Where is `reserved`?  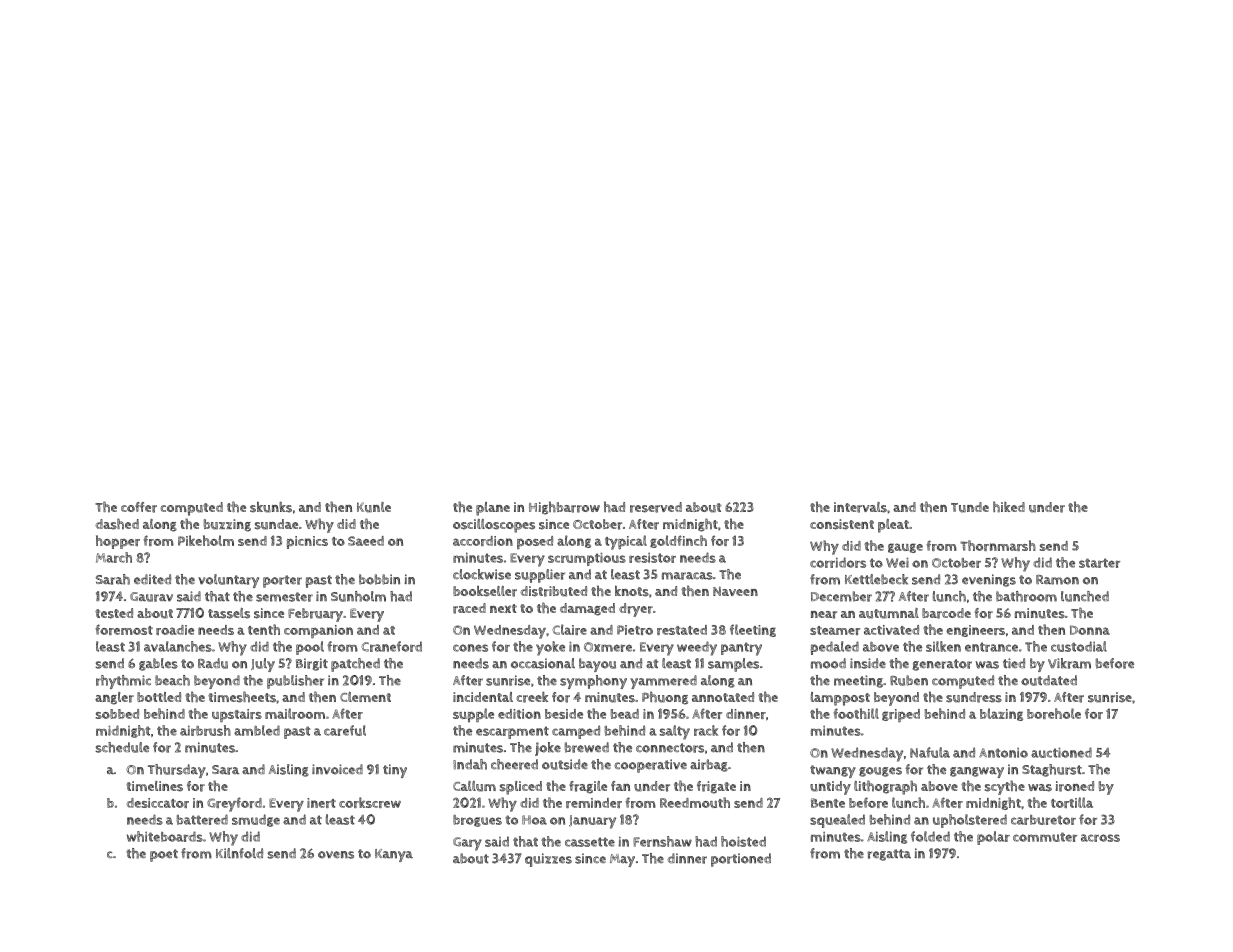
reserved is located at coordinates (656, 507).
